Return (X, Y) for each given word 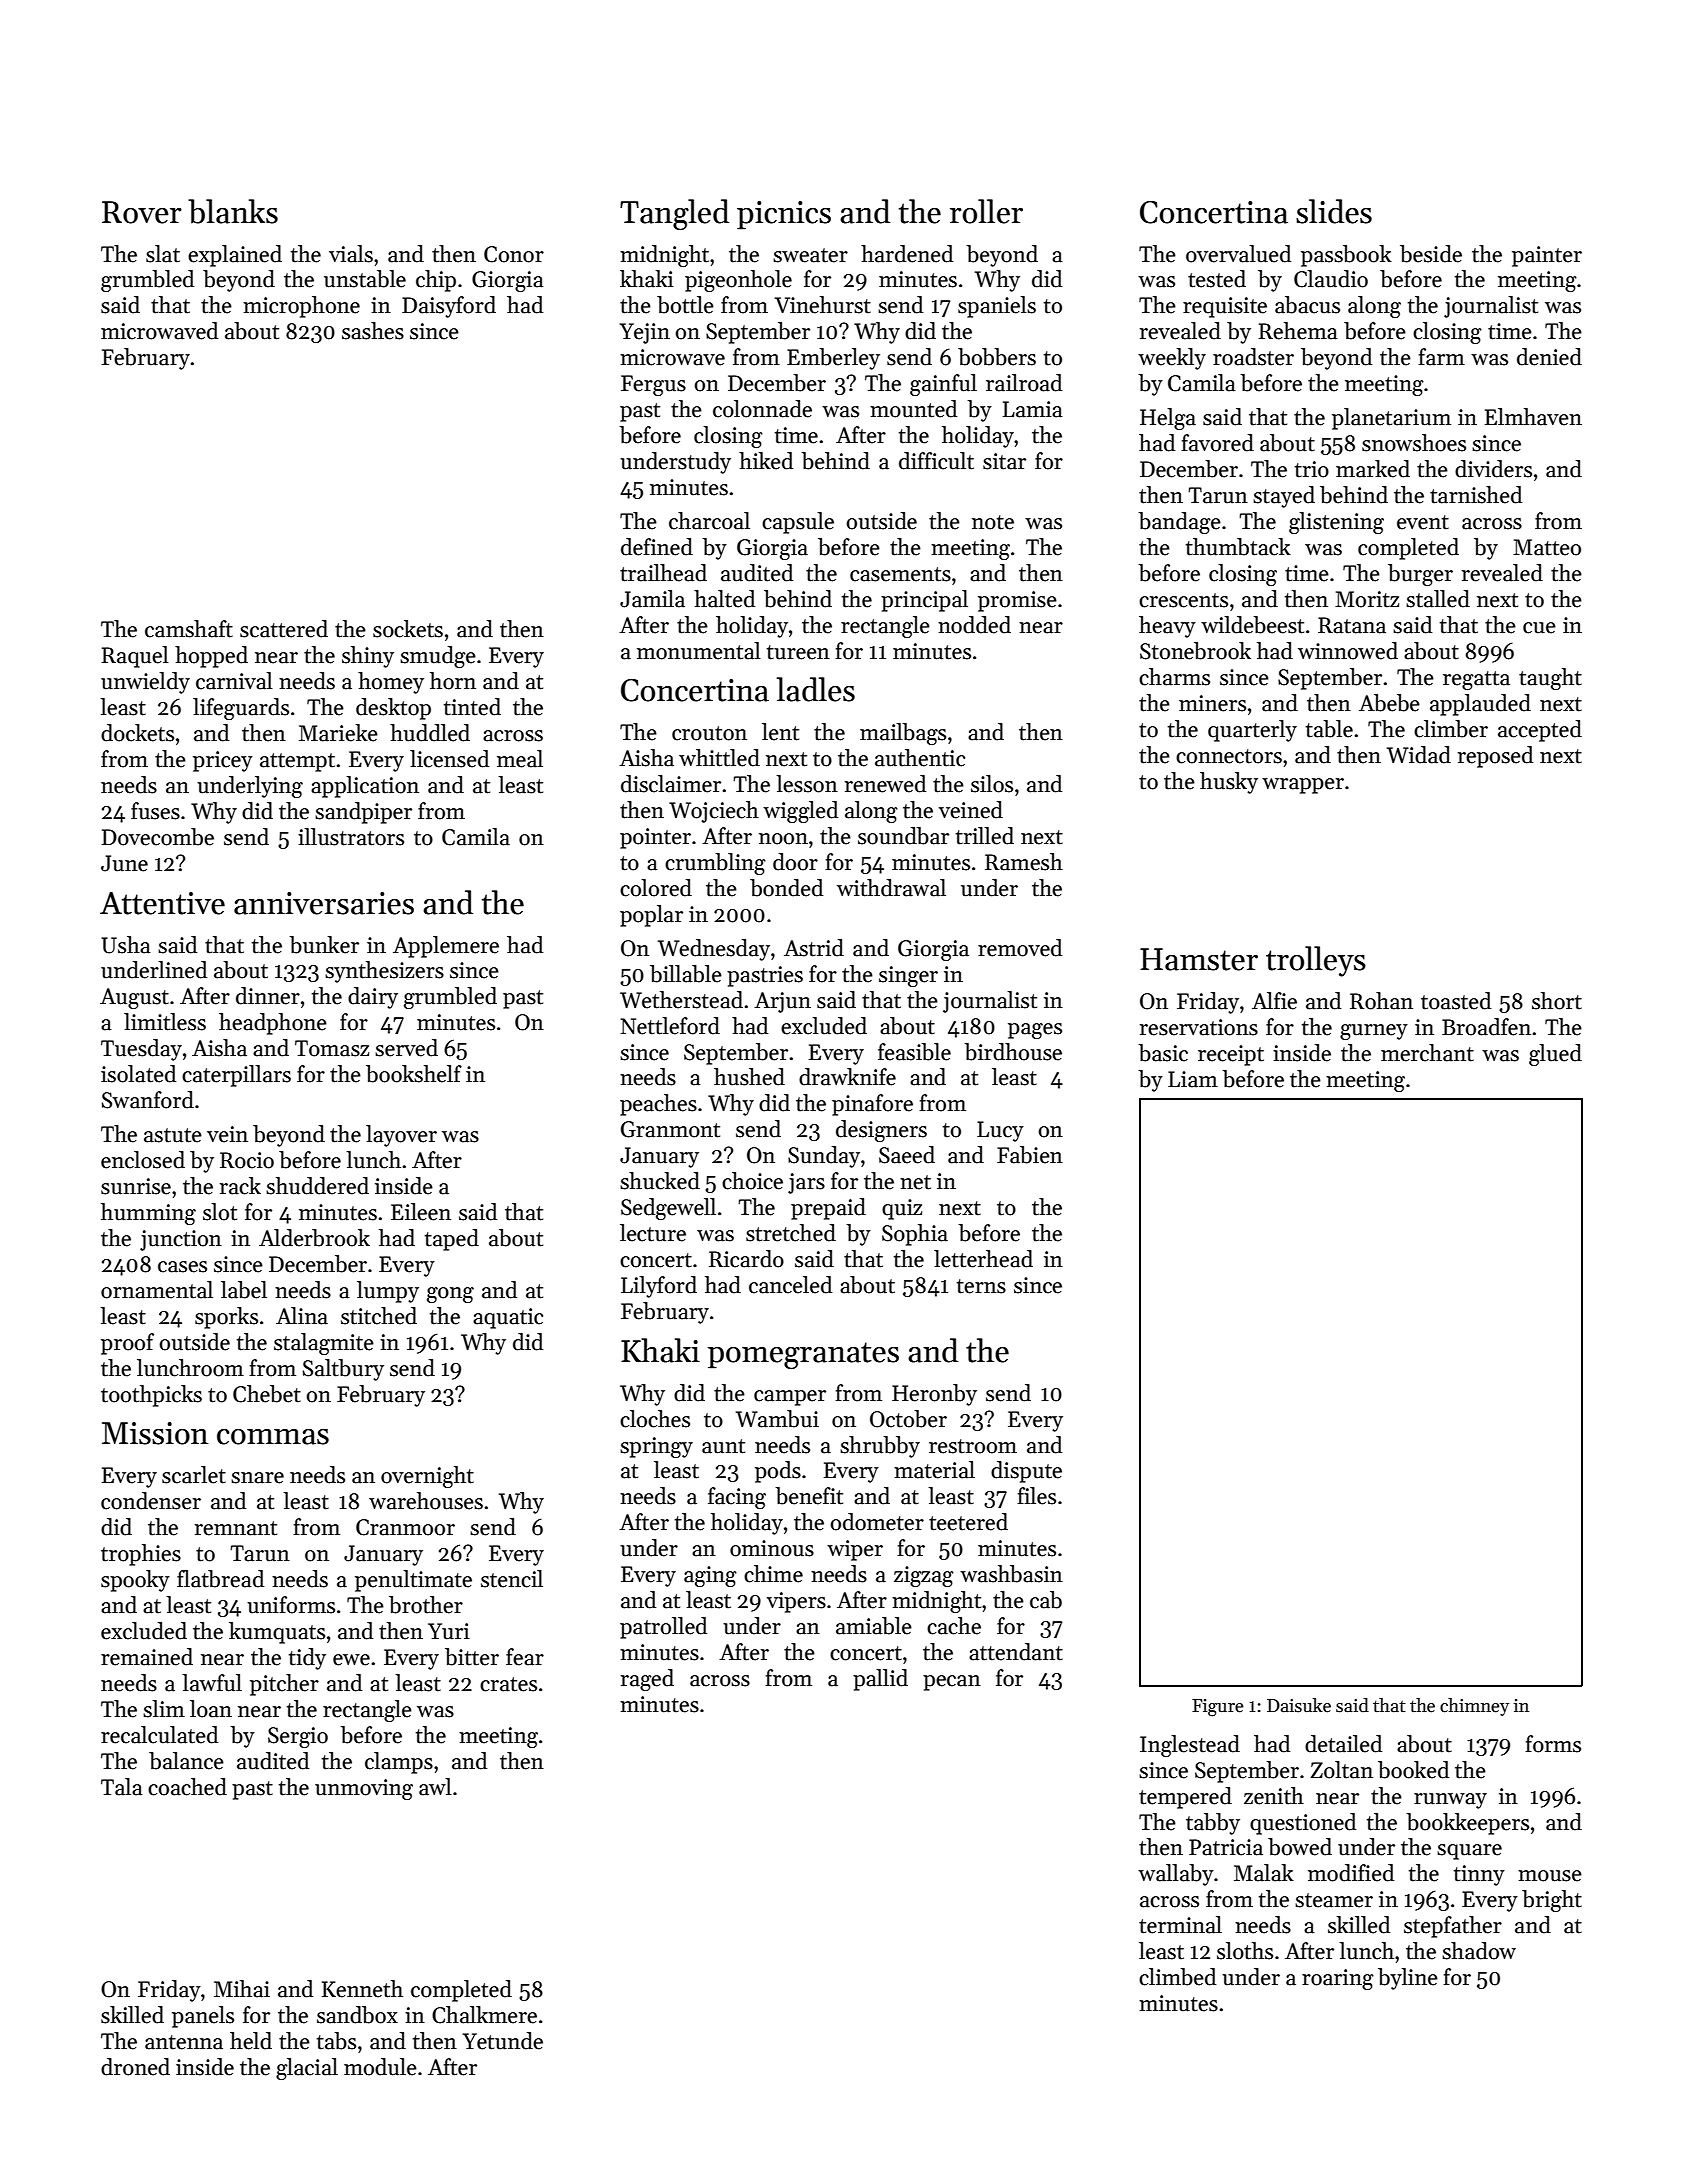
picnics (784, 215)
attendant (1016, 1652)
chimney (1474, 1707)
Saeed (907, 1155)
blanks (233, 211)
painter (1547, 256)
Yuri (449, 1631)
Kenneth (362, 1989)
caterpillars (236, 1076)
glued (1555, 1055)
